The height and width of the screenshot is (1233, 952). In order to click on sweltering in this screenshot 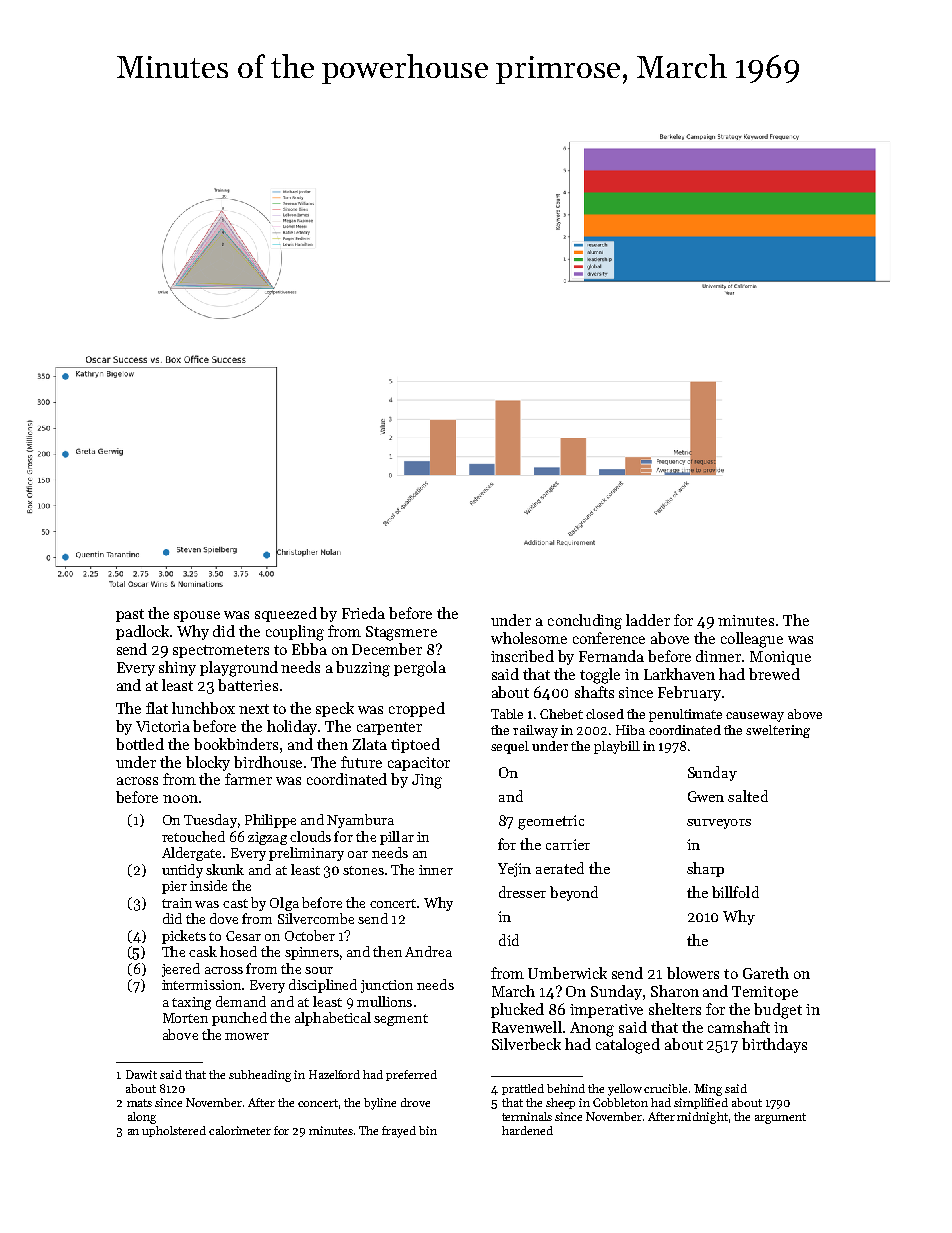, I will do `click(778, 731)`.
